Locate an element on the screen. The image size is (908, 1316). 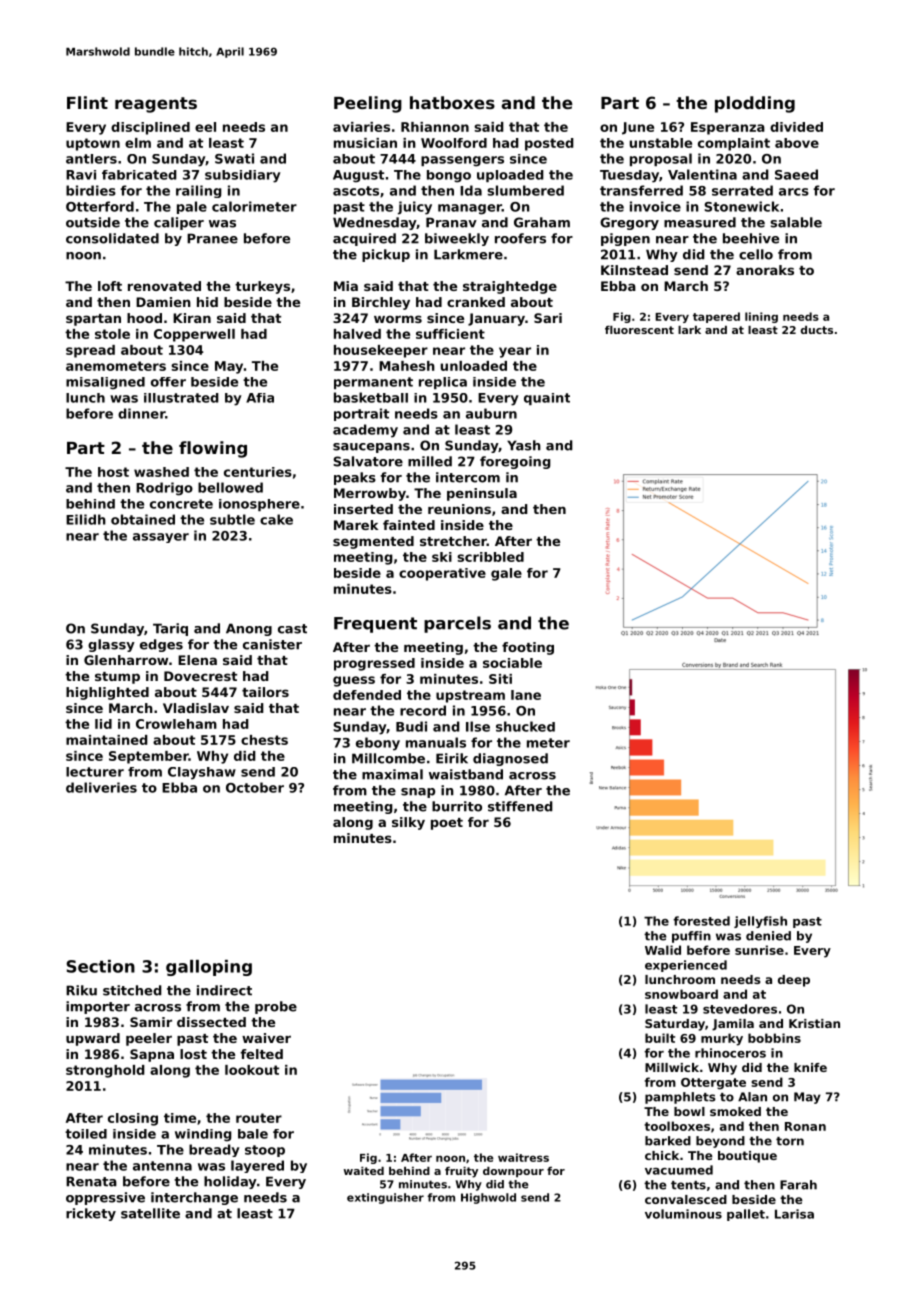
probe is located at coordinates (276, 1007).
